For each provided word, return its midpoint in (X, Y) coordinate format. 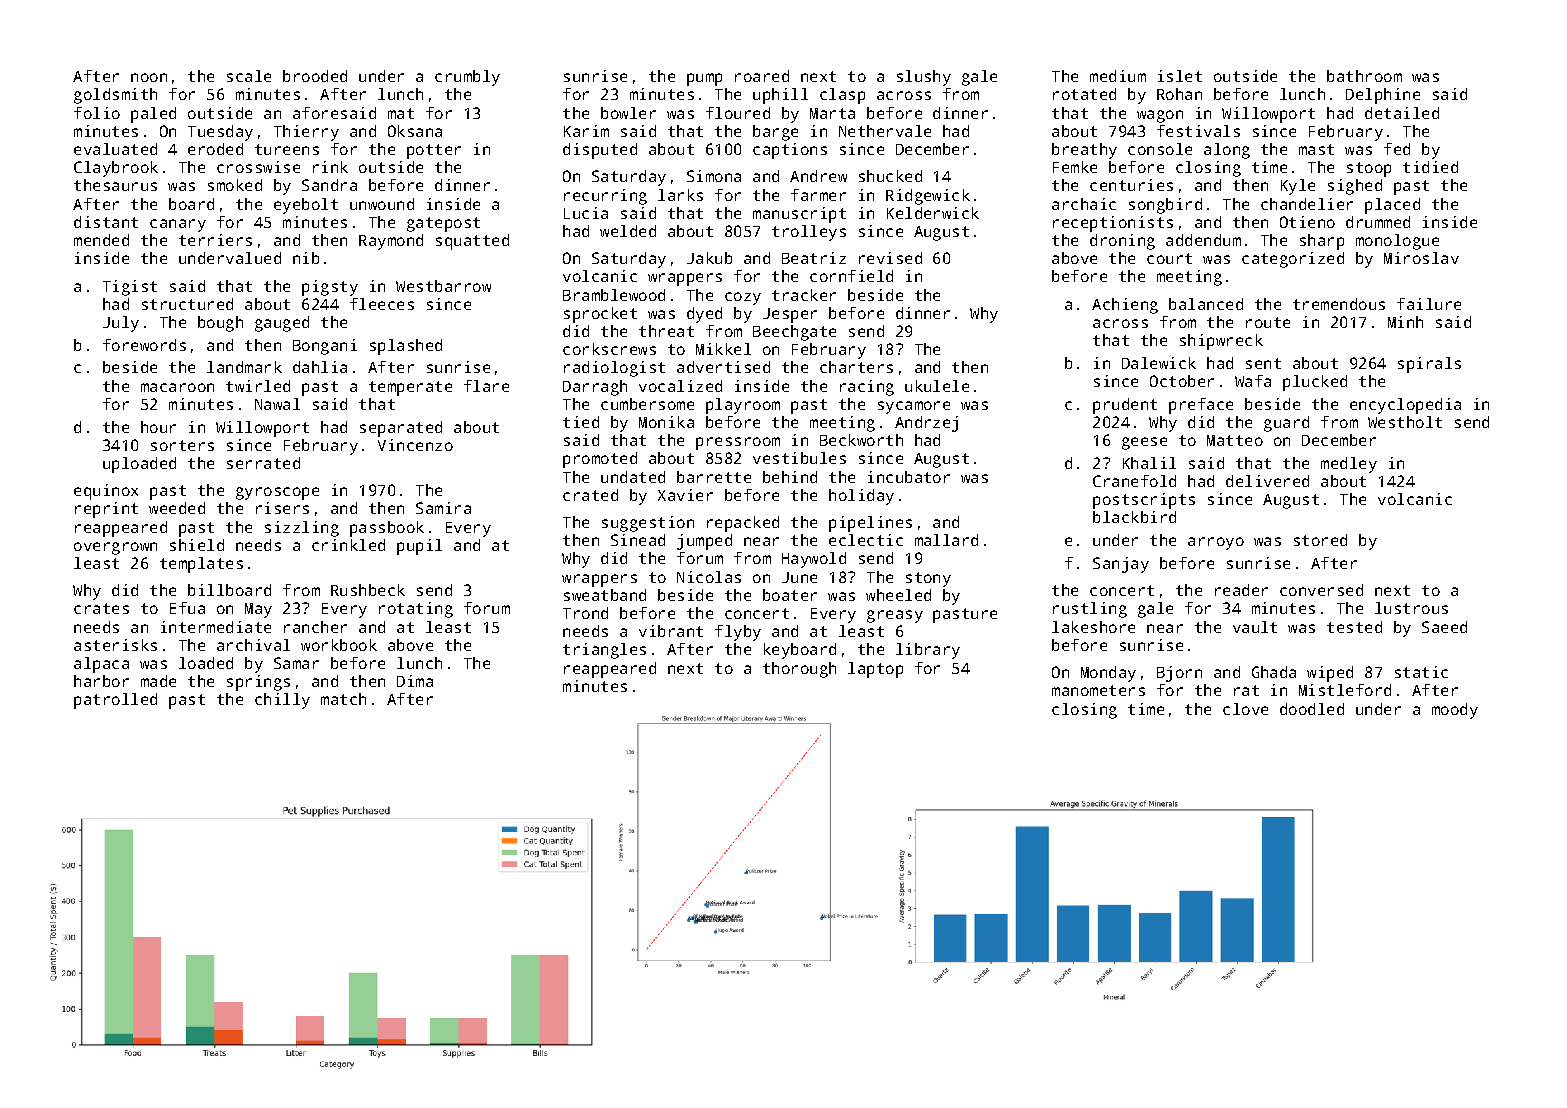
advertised (723, 367)
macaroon (177, 387)
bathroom (1364, 76)
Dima (415, 681)
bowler (628, 113)
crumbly (467, 78)
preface (1201, 406)
